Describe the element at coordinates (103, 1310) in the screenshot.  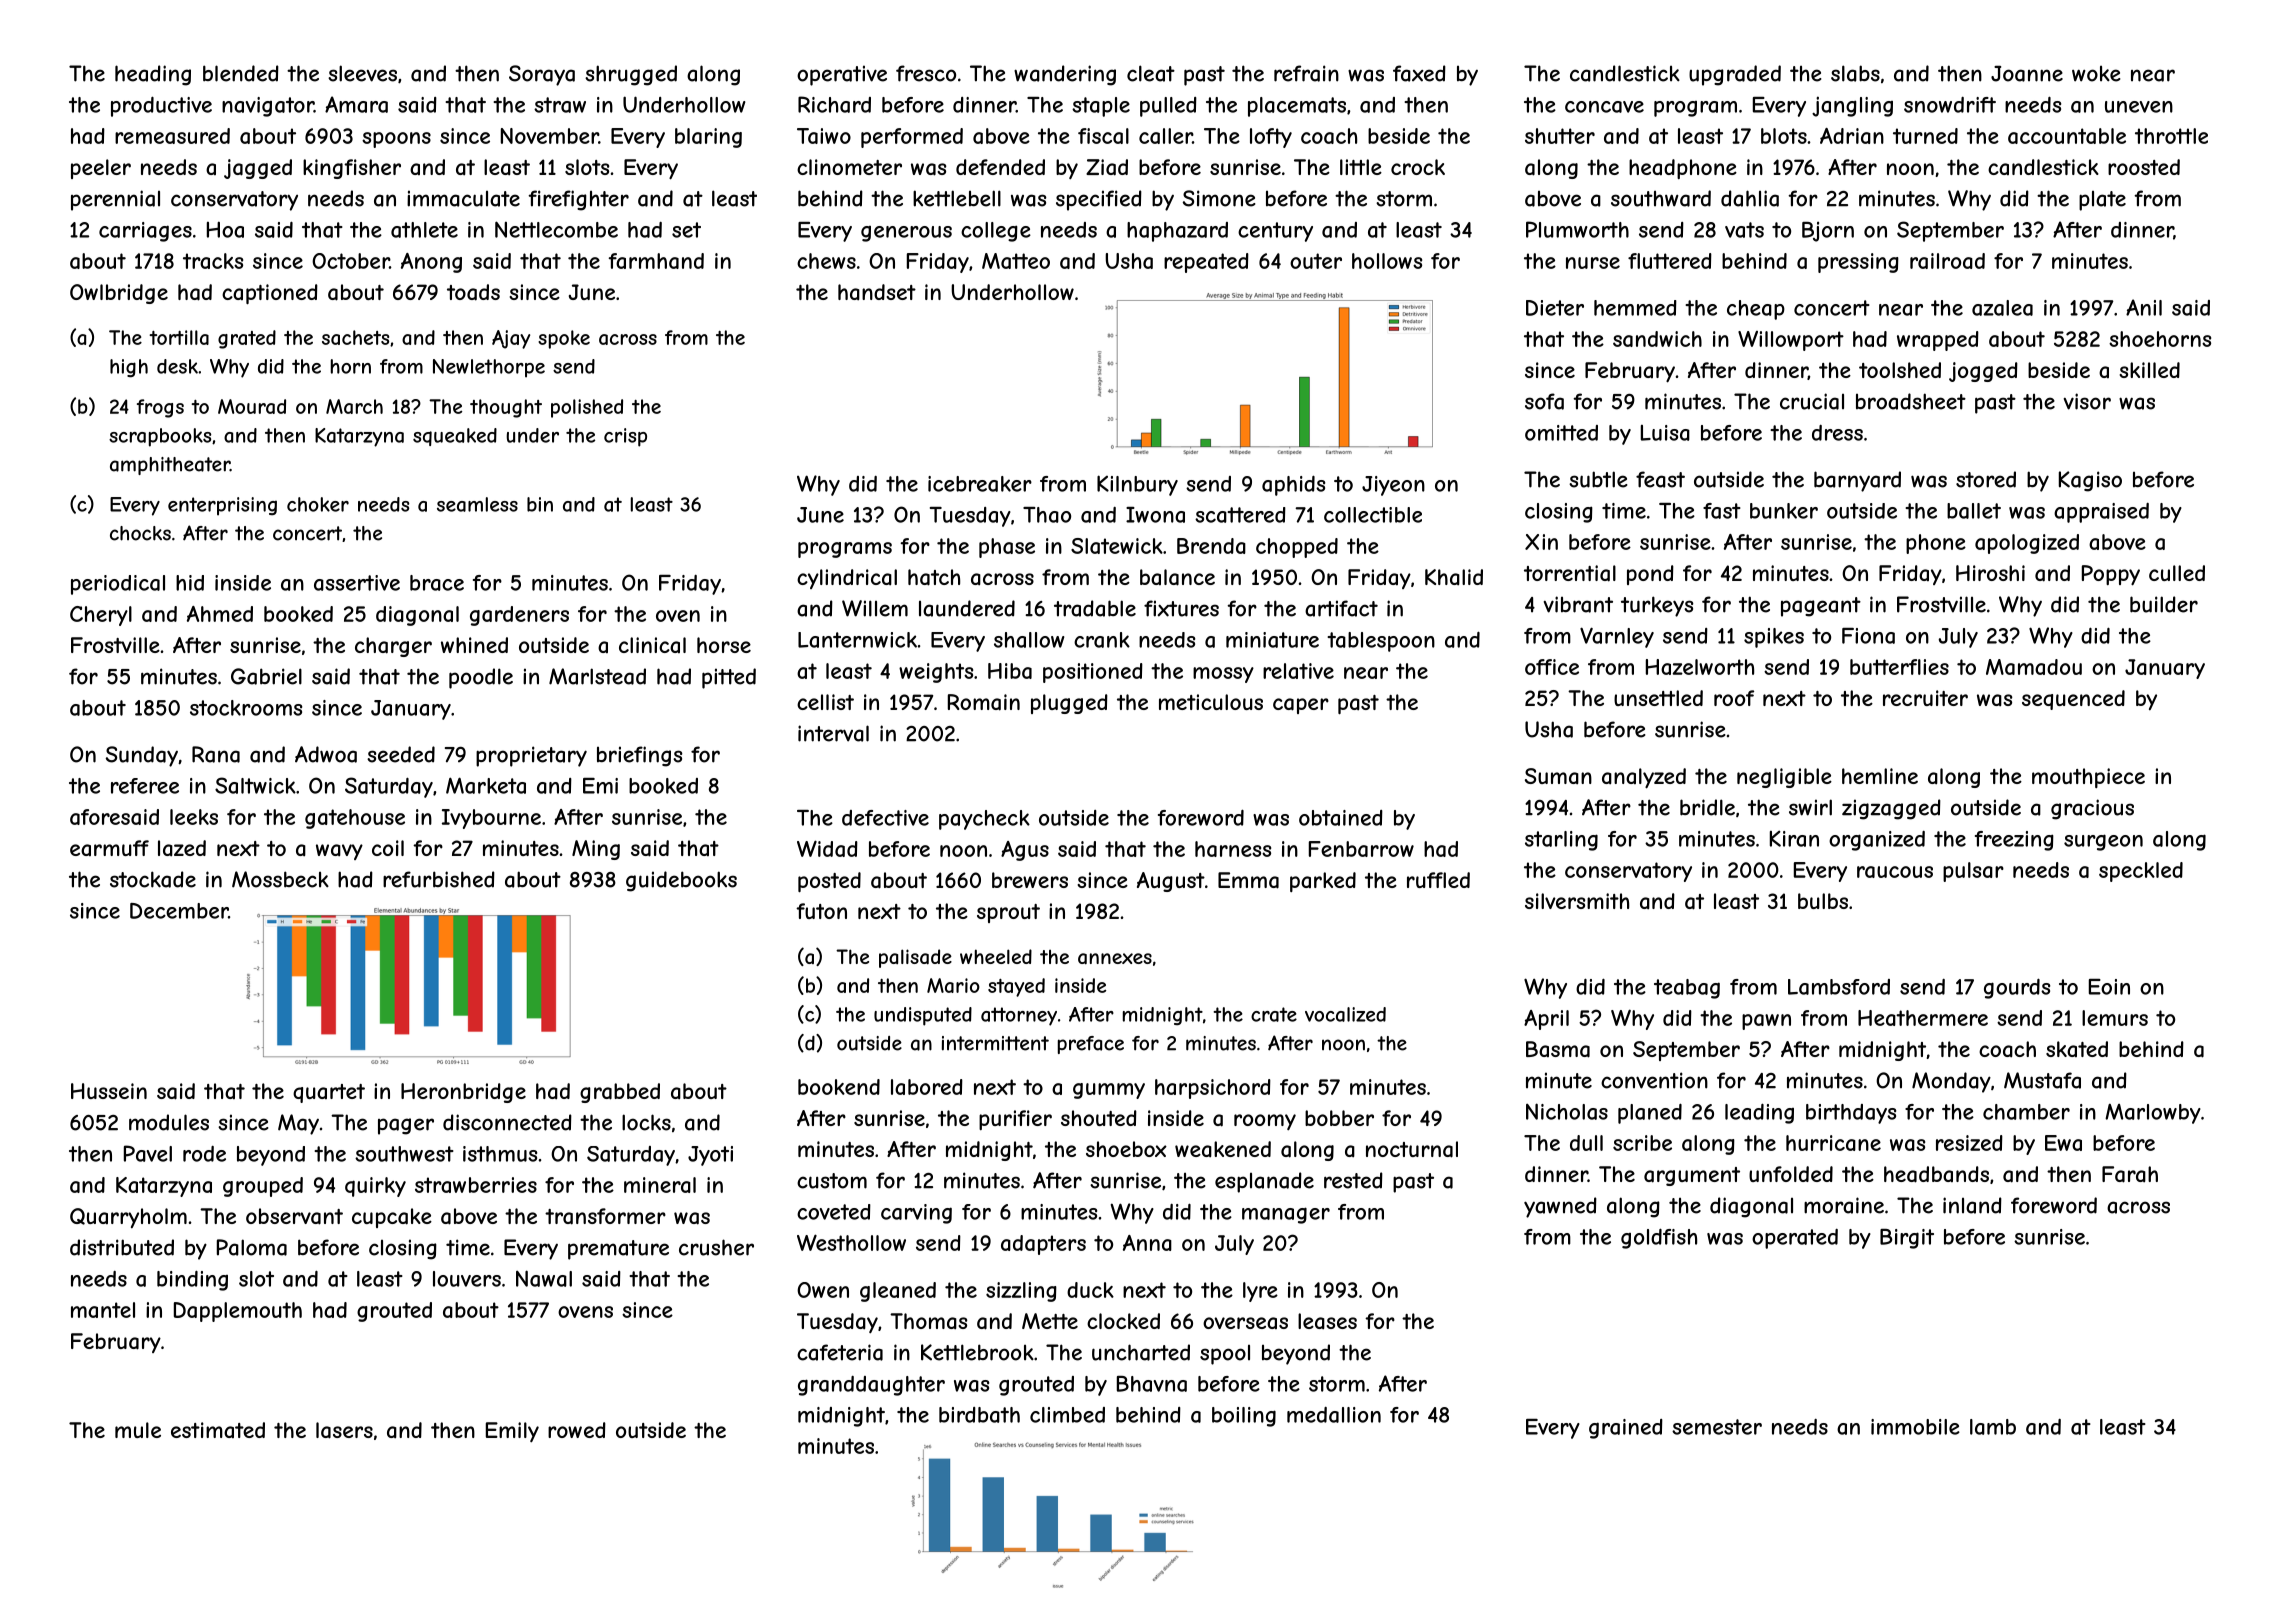
I see `mantel` at that location.
